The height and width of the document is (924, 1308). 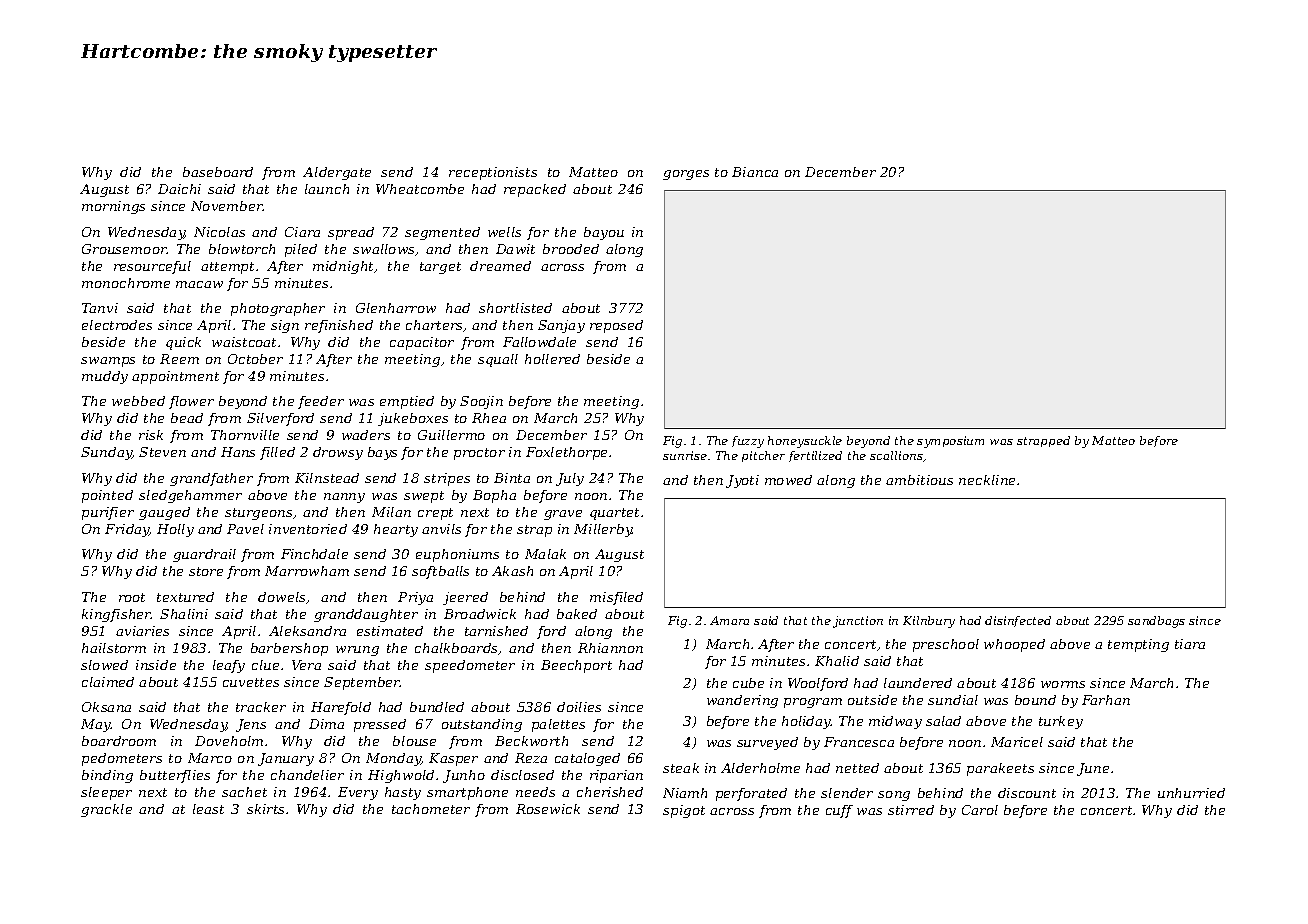 I want to click on grackle, so click(x=106, y=810).
